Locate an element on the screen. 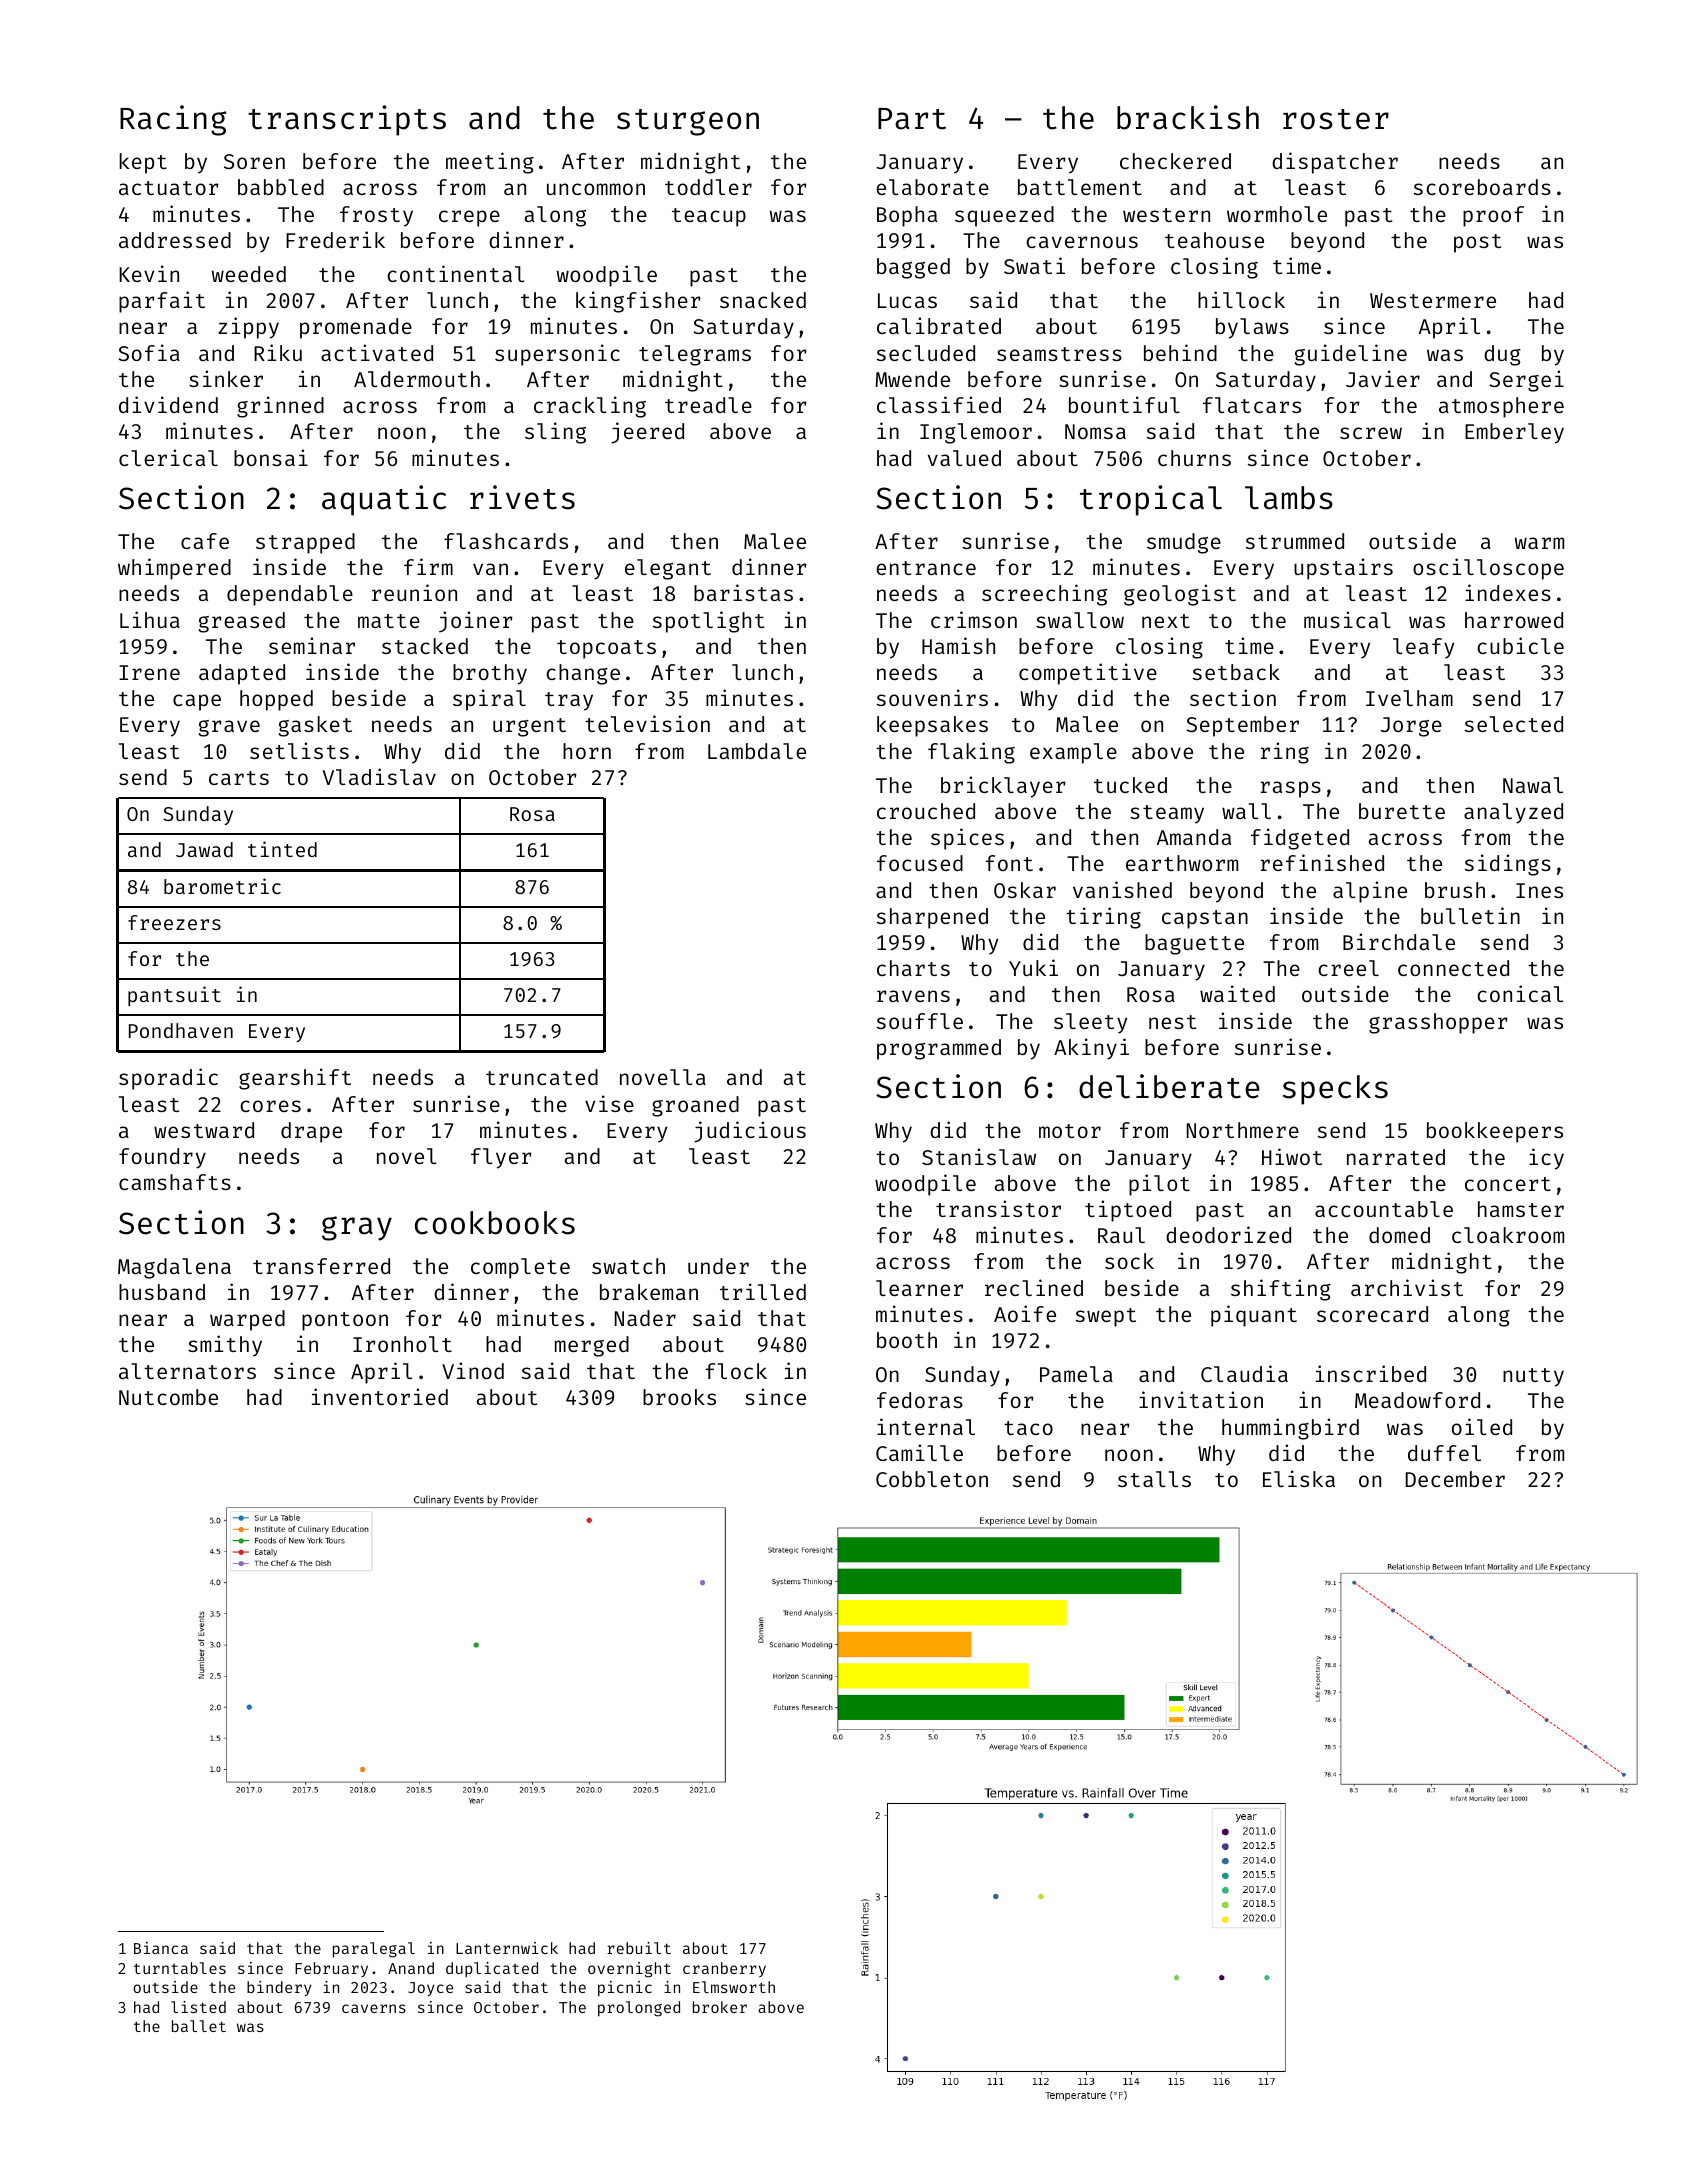 The width and height of the screenshot is (1683, 2178). transcripts is located at coordinates (347, 120).
